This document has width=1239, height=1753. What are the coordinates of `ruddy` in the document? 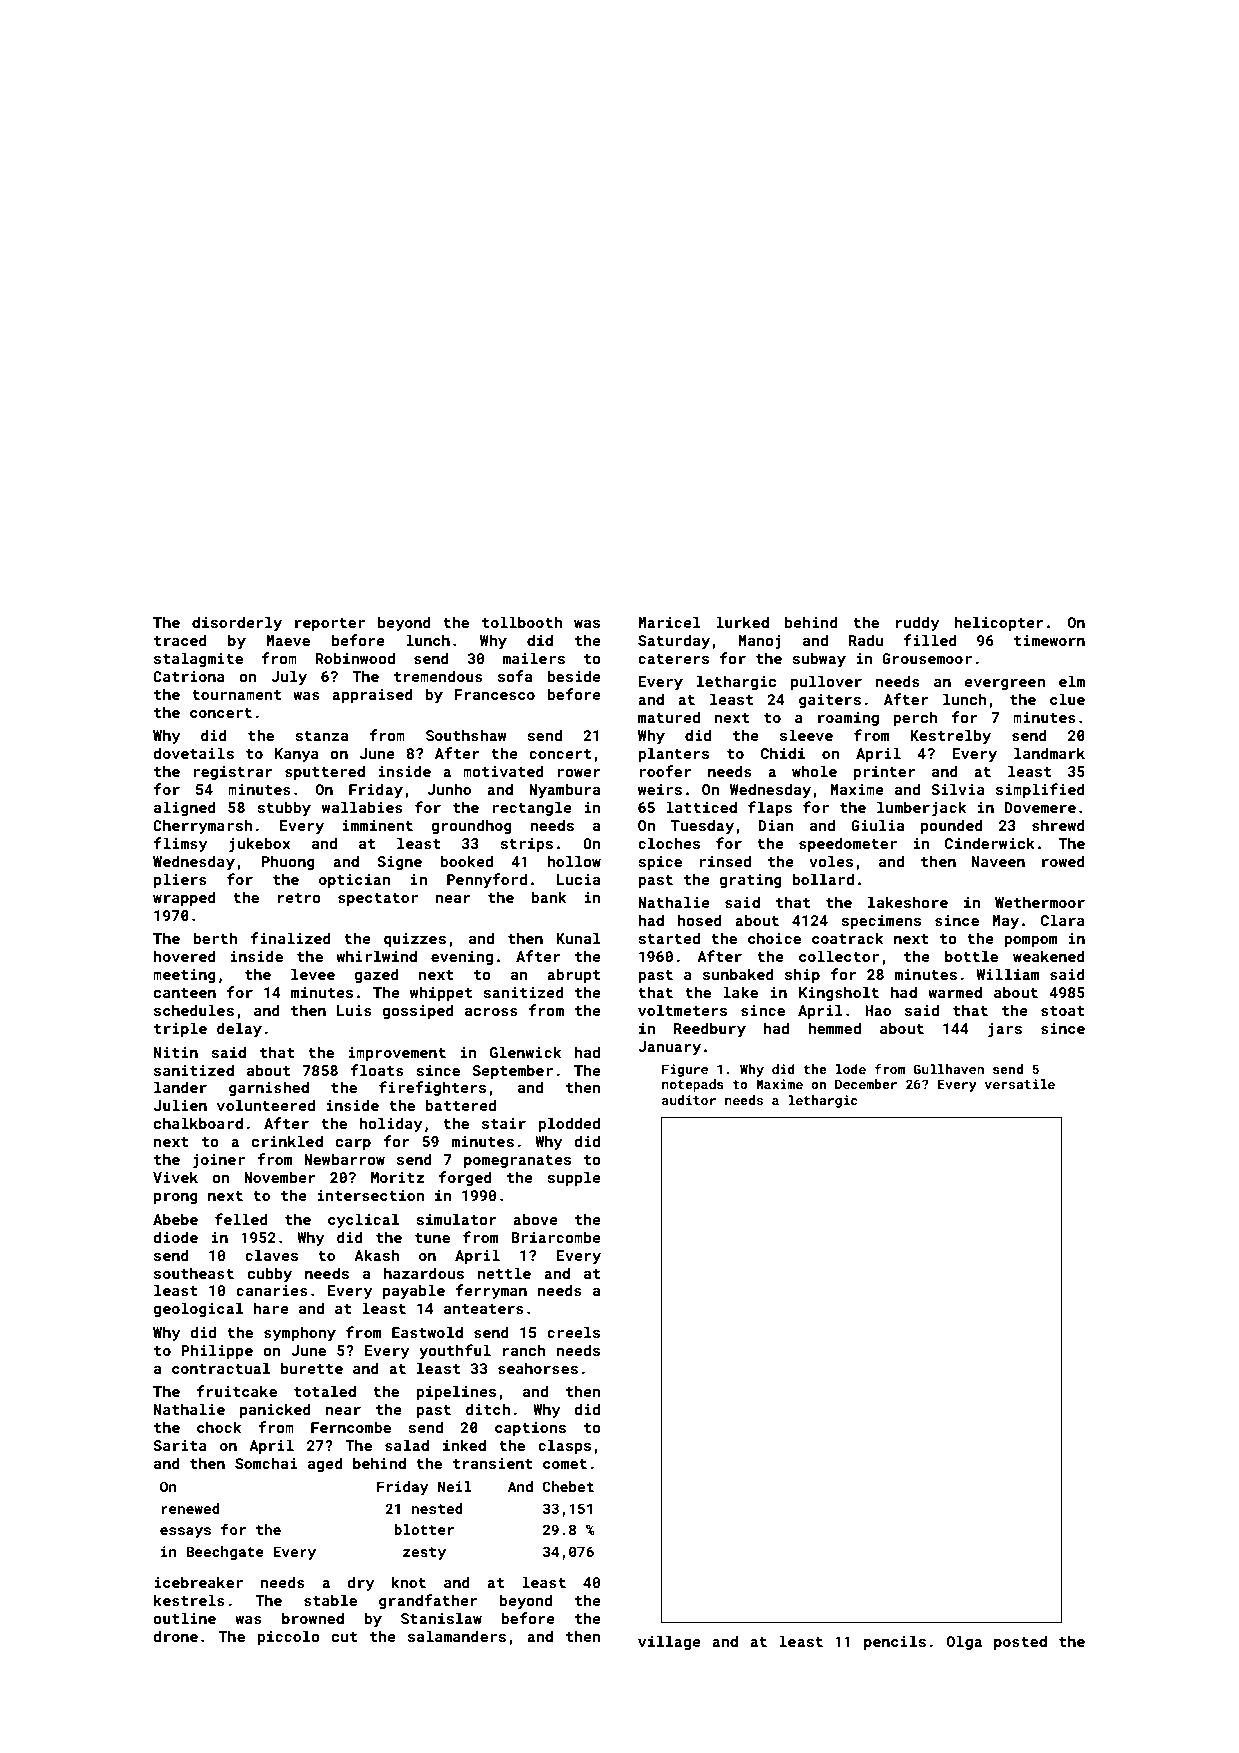 It's located at (918, 623).
